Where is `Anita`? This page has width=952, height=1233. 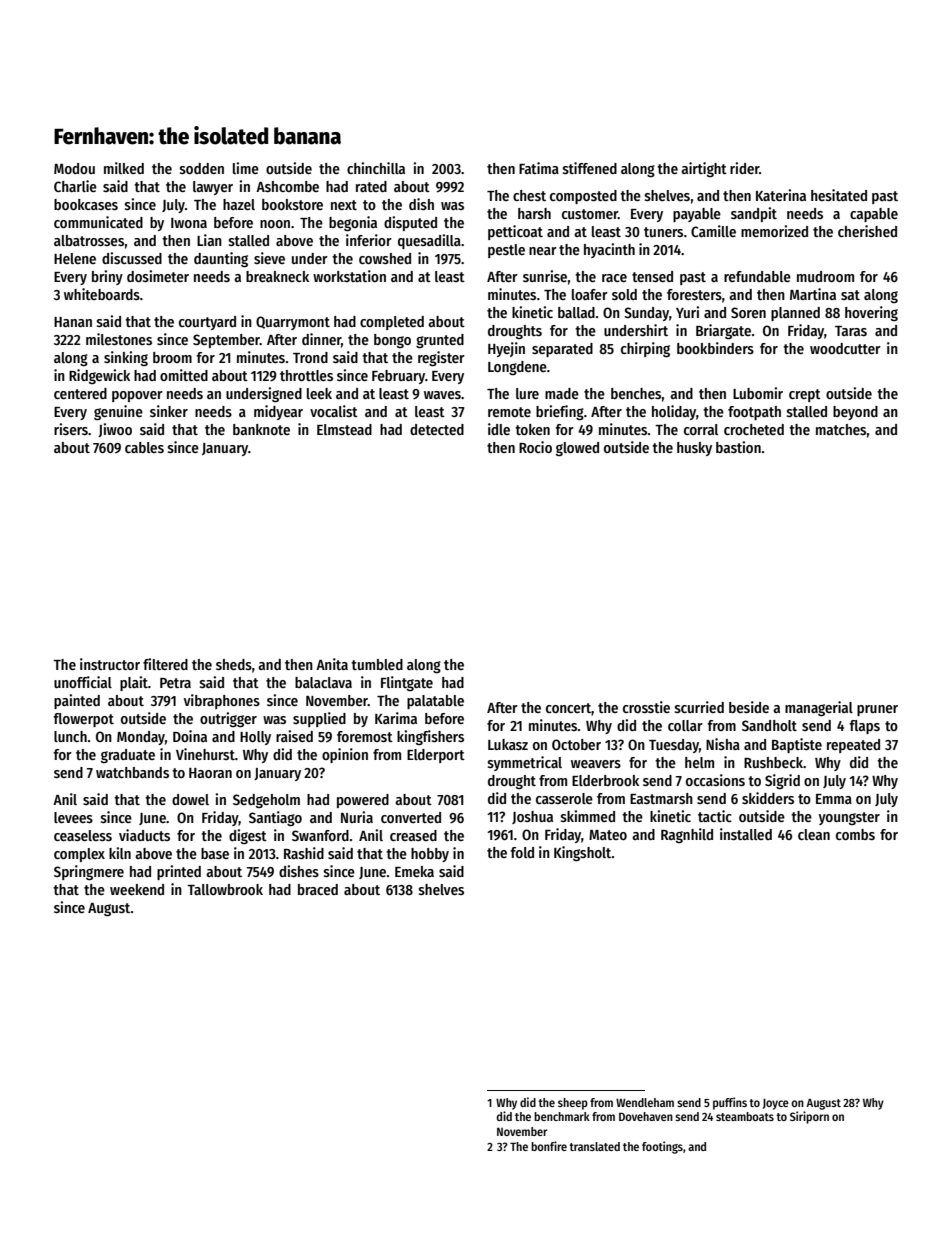
Anita is located at coordinates (332, 664).
